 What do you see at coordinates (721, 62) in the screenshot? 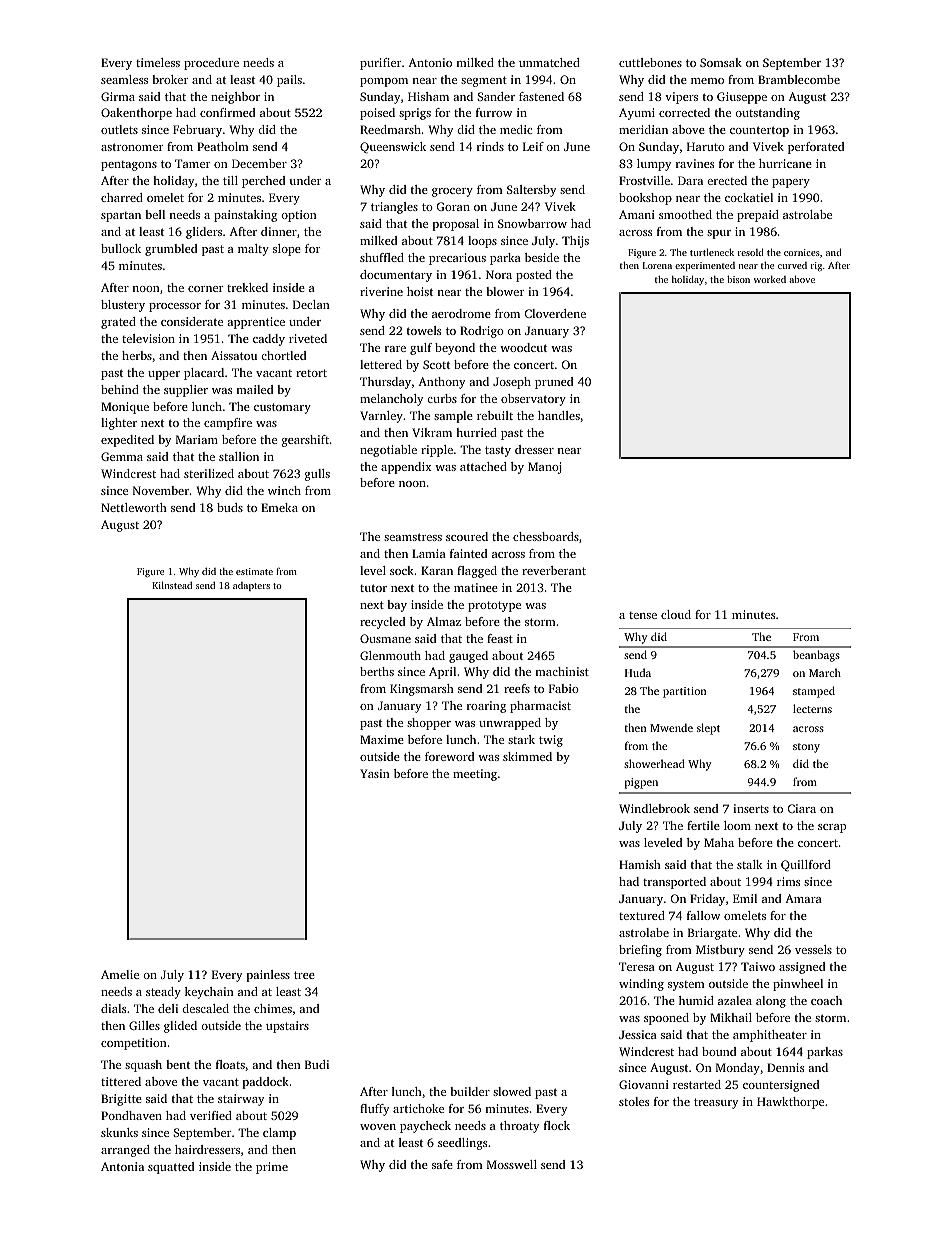
I see `Somsak` at bounding box center [721, 62].
